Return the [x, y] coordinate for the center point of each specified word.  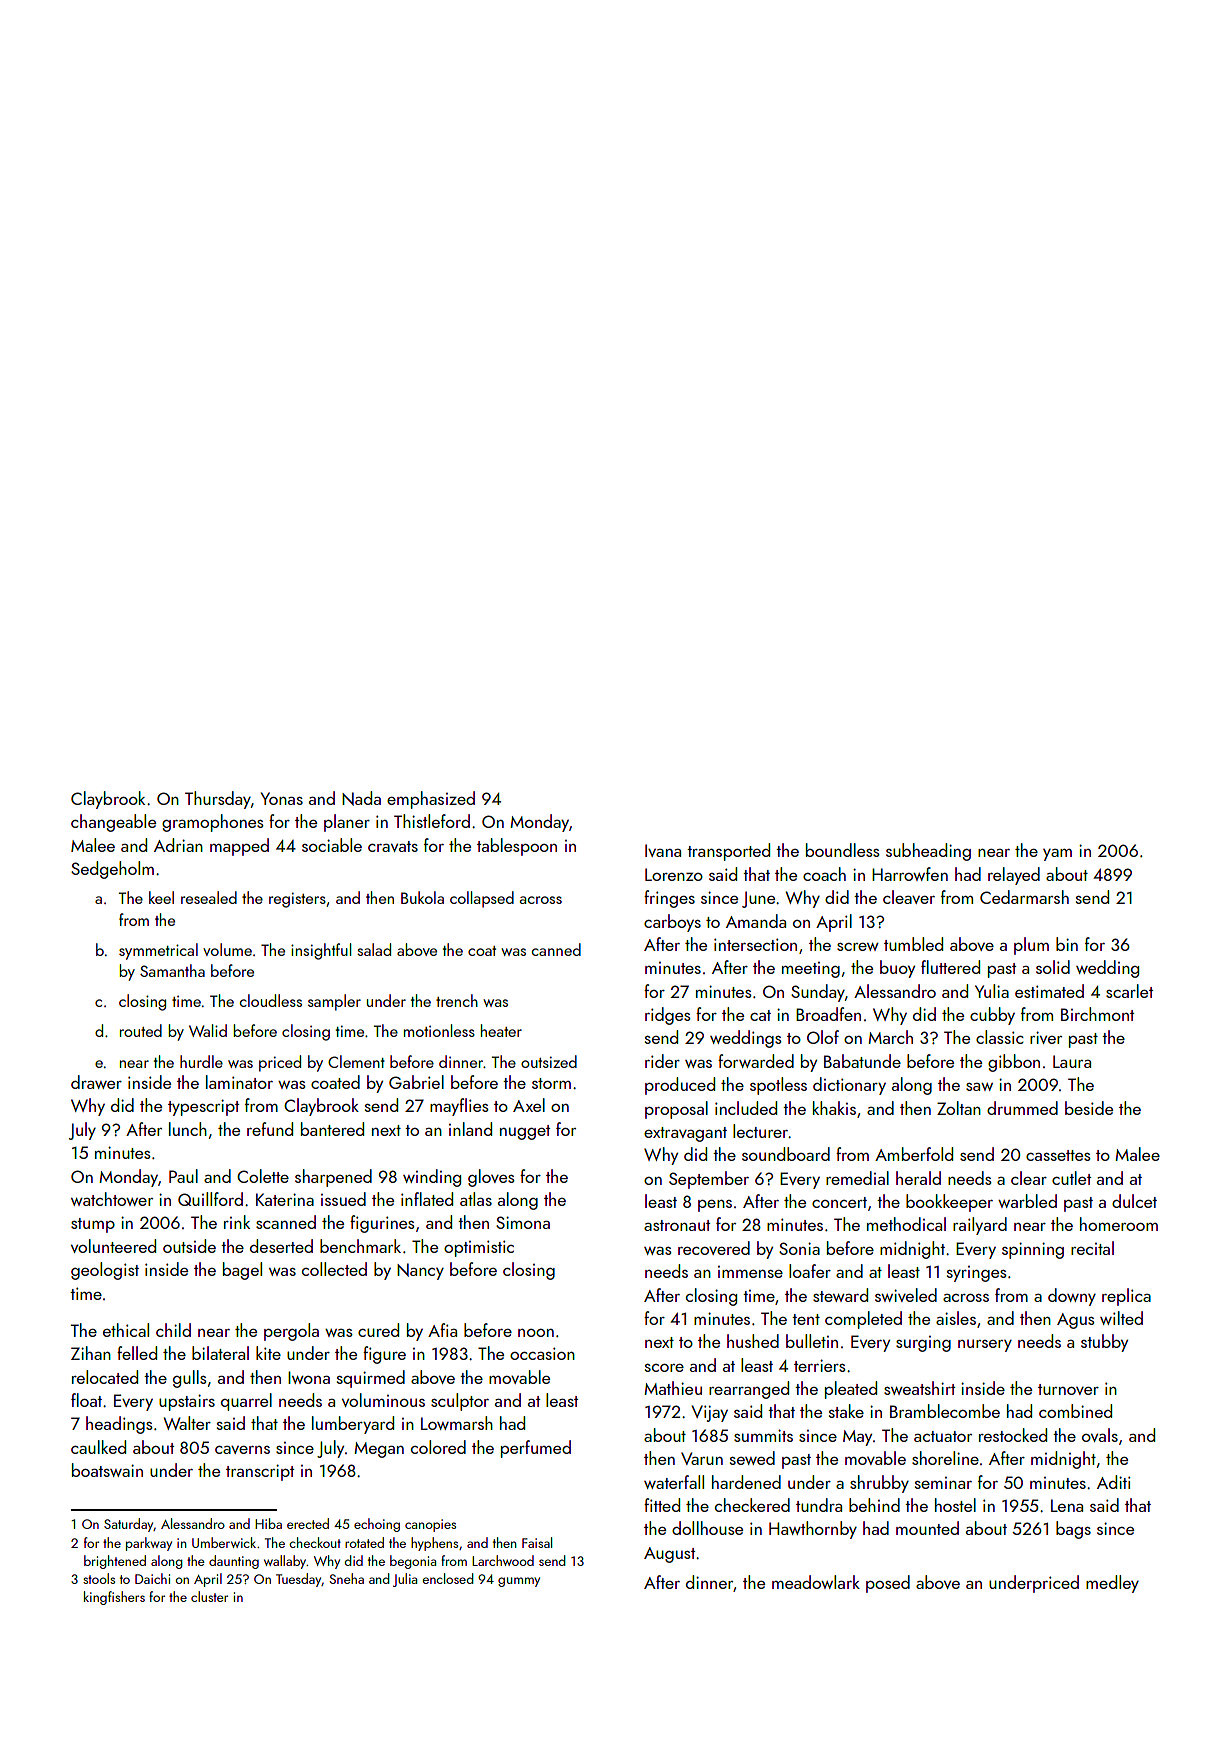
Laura [1072, 1061]
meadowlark [816, 1582]
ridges [668, 1016]
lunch [188, 1129]
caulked [98, 1447]
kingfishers [114, 1598]
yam [1057, 855]
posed [888, 1584]
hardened [746, 1482]
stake [846, 1411]
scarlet [1129, 991]
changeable [113, 823]
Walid [208, 1030]
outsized [549, 1061]
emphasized [431, 800]
